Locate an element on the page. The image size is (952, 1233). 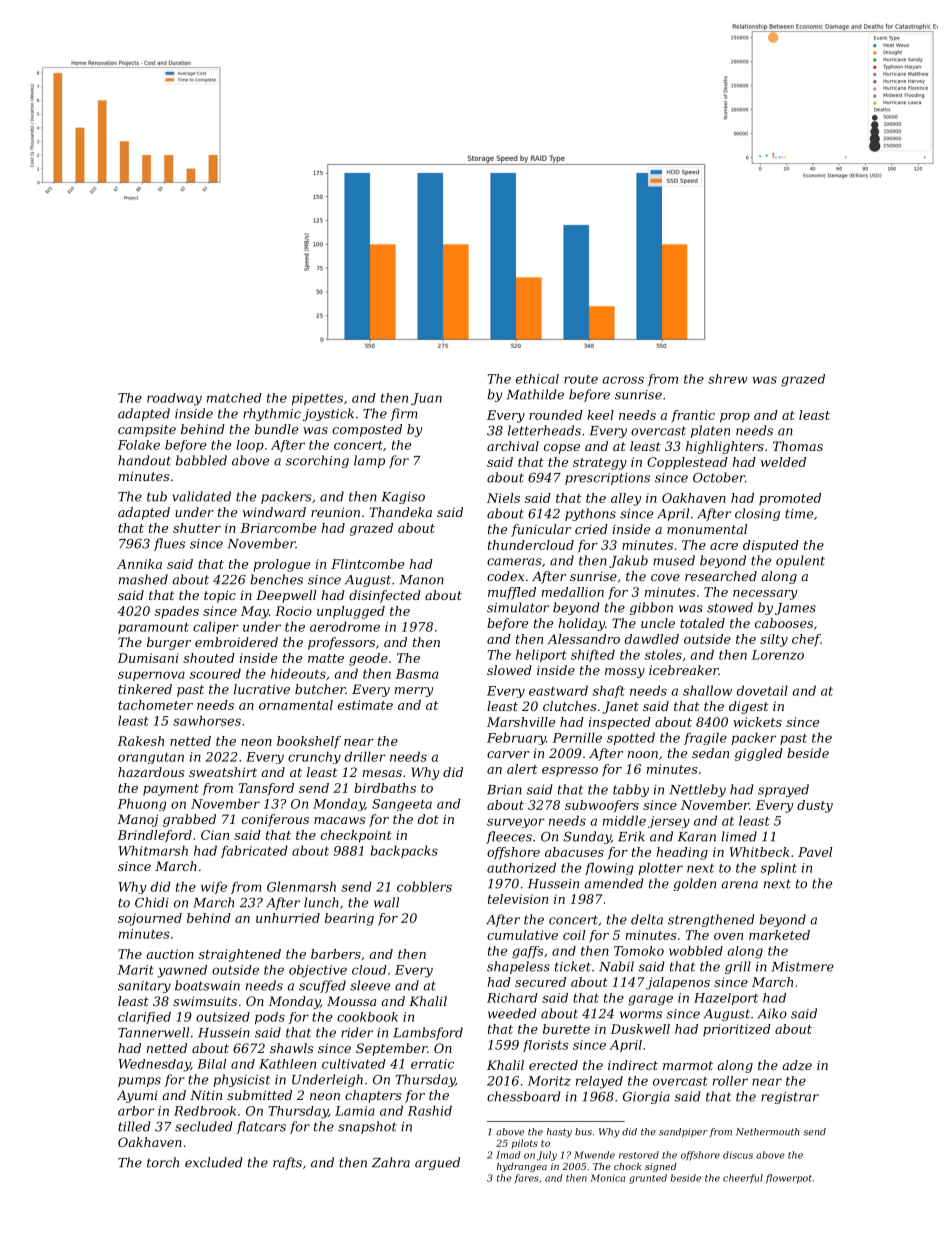
Aiko is located at coordinates (772, 1013).
